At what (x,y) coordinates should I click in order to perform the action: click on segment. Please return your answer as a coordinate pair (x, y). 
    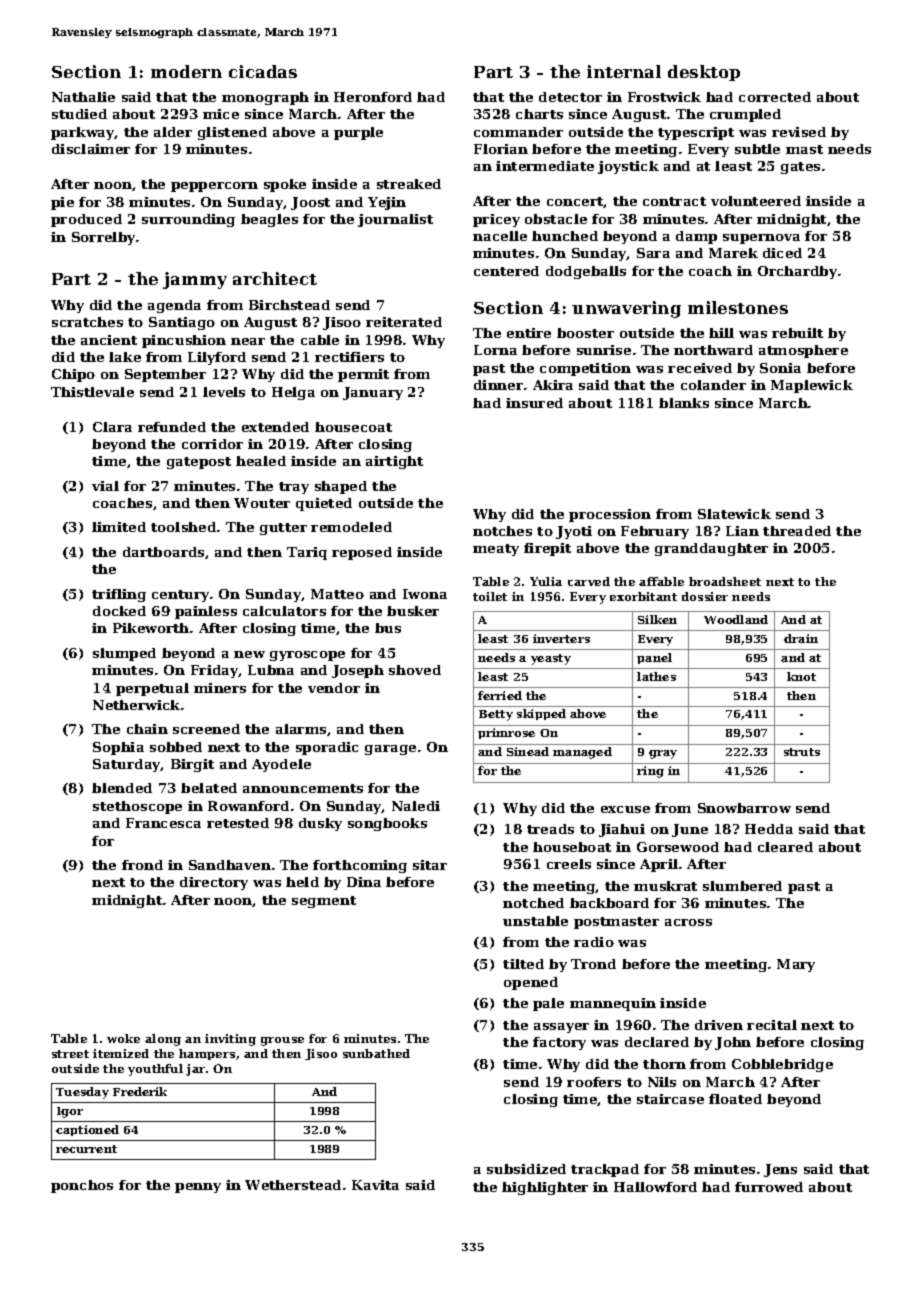
    Looking at the image, I should click on (324, 902).
